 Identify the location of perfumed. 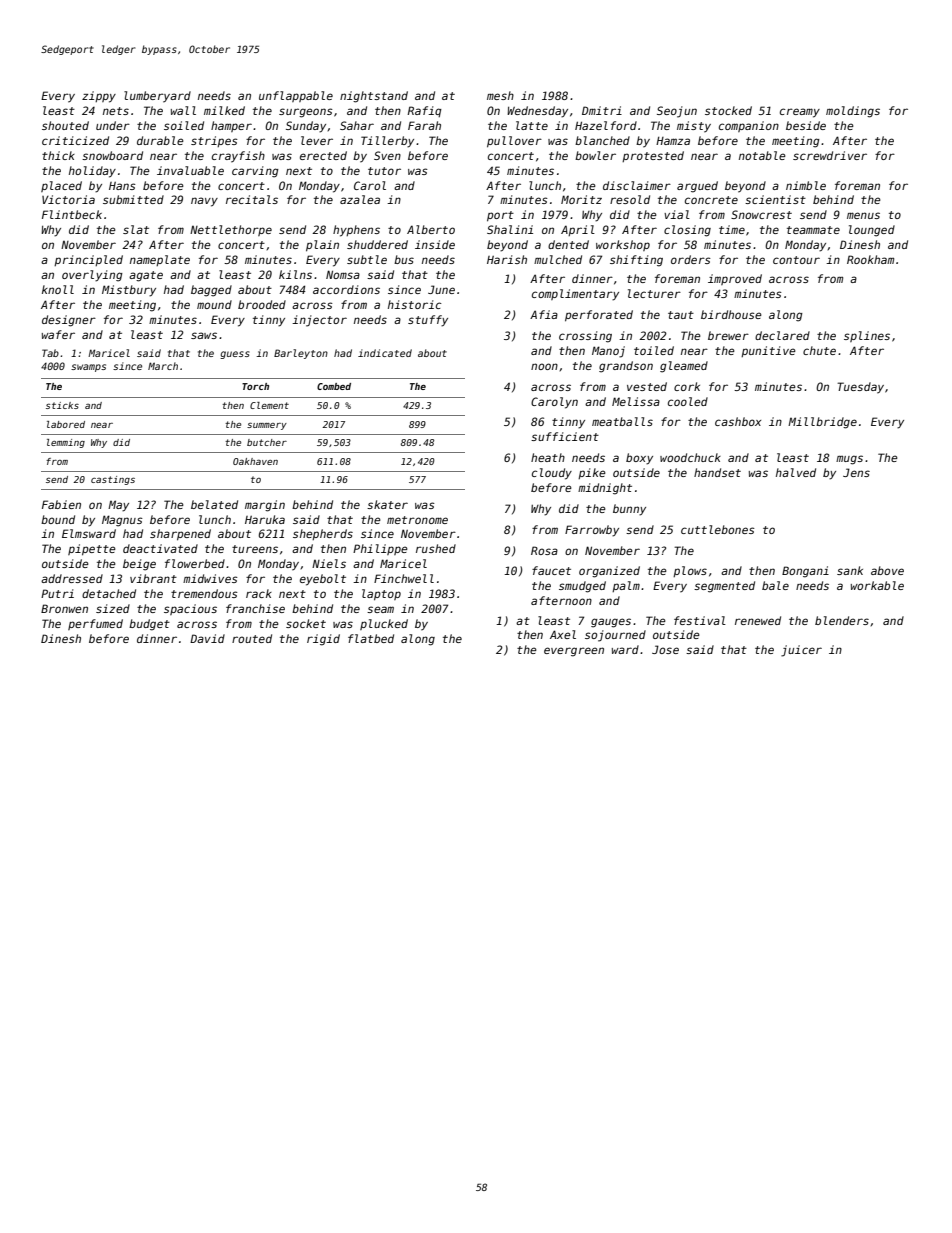
(95, 624).
